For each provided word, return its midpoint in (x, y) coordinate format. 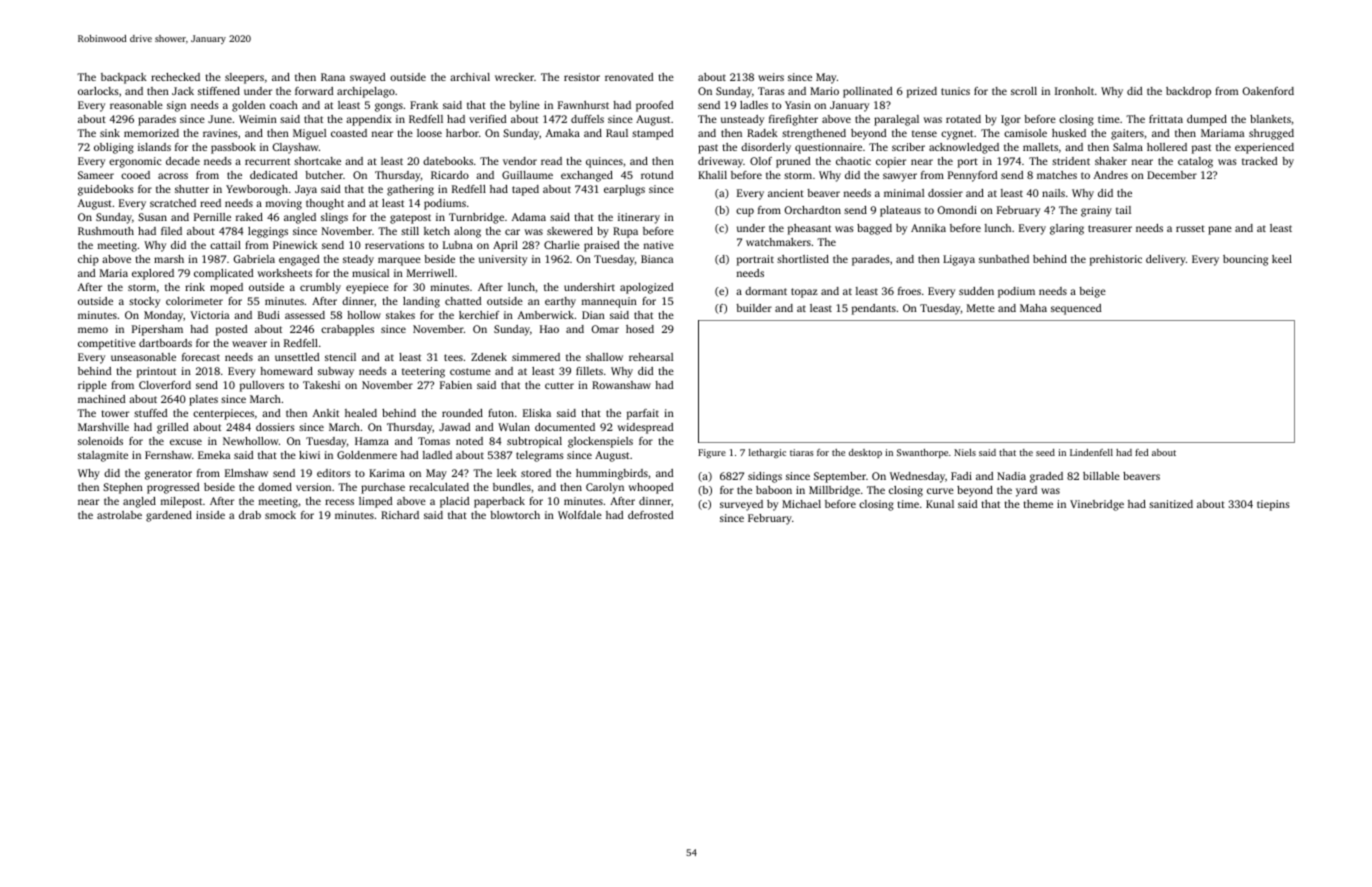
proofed (655, 106)
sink (110, 133)
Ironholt (1074, 91)
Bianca (657, 259)
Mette (981, 308)
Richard (400, 515)
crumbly (320, 288)
